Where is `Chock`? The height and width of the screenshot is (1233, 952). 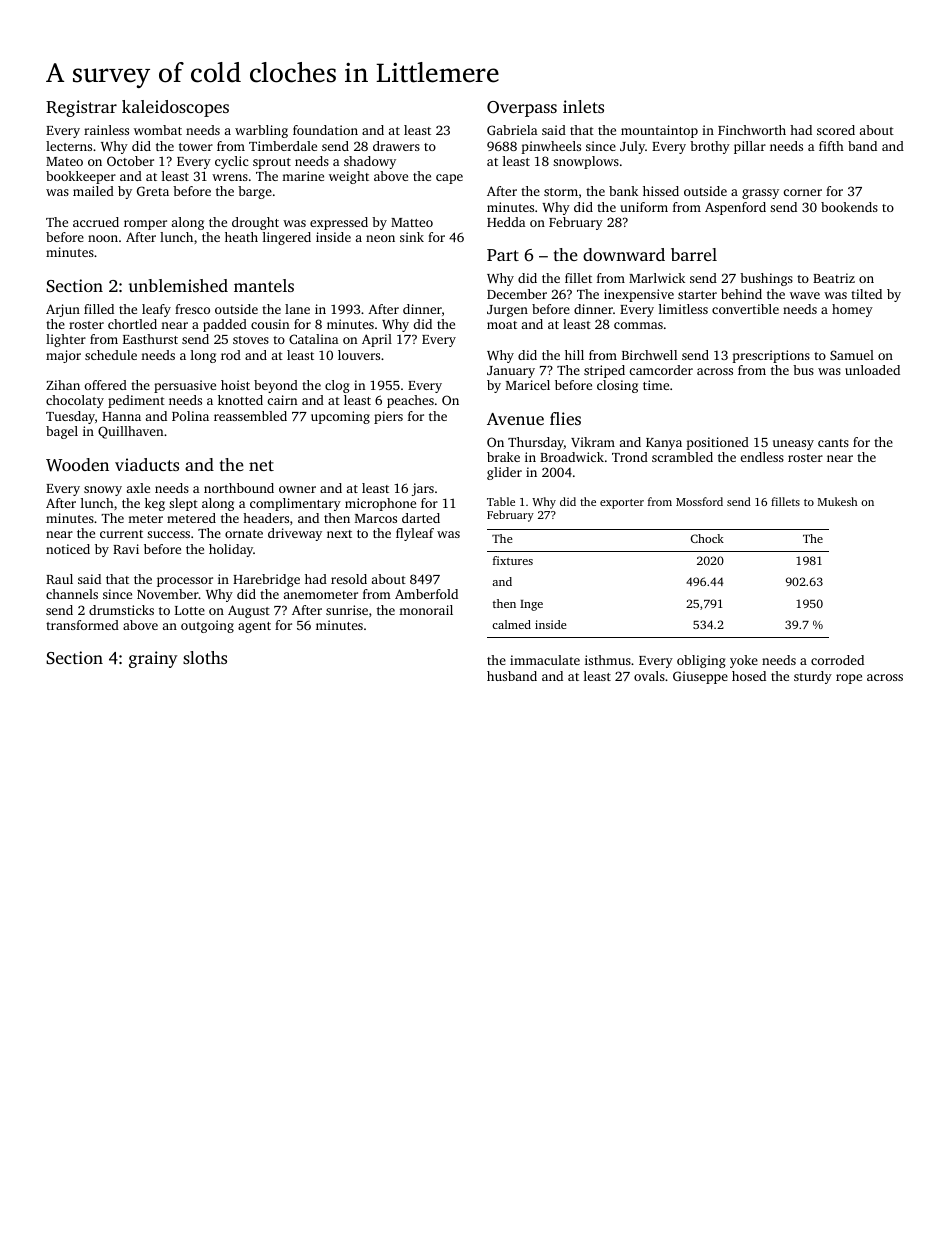
Chock is located at coordinates (707, 538).
